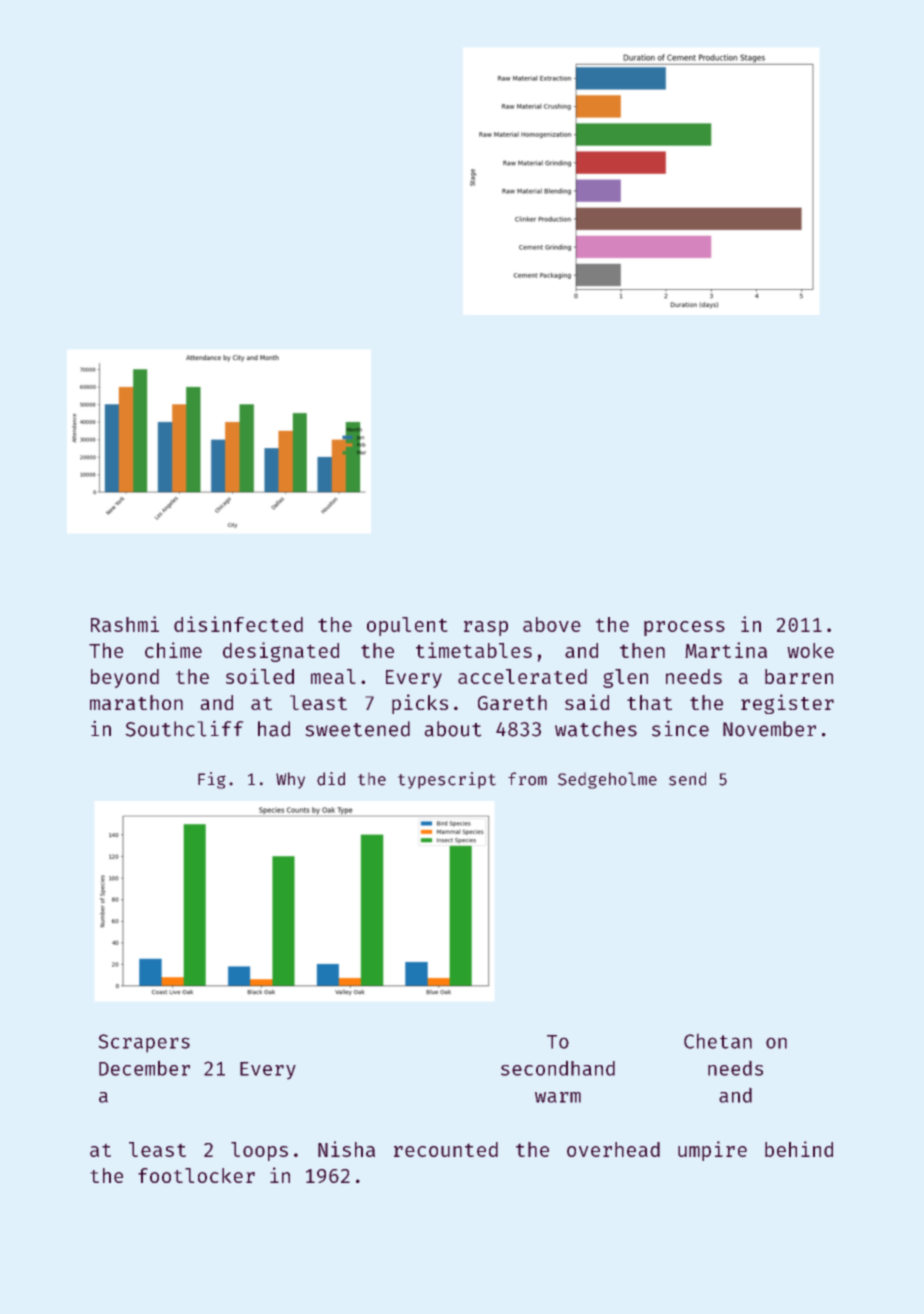 The height and width of the document is (1314, 924). I want to click on woke, so click(810, 650).
